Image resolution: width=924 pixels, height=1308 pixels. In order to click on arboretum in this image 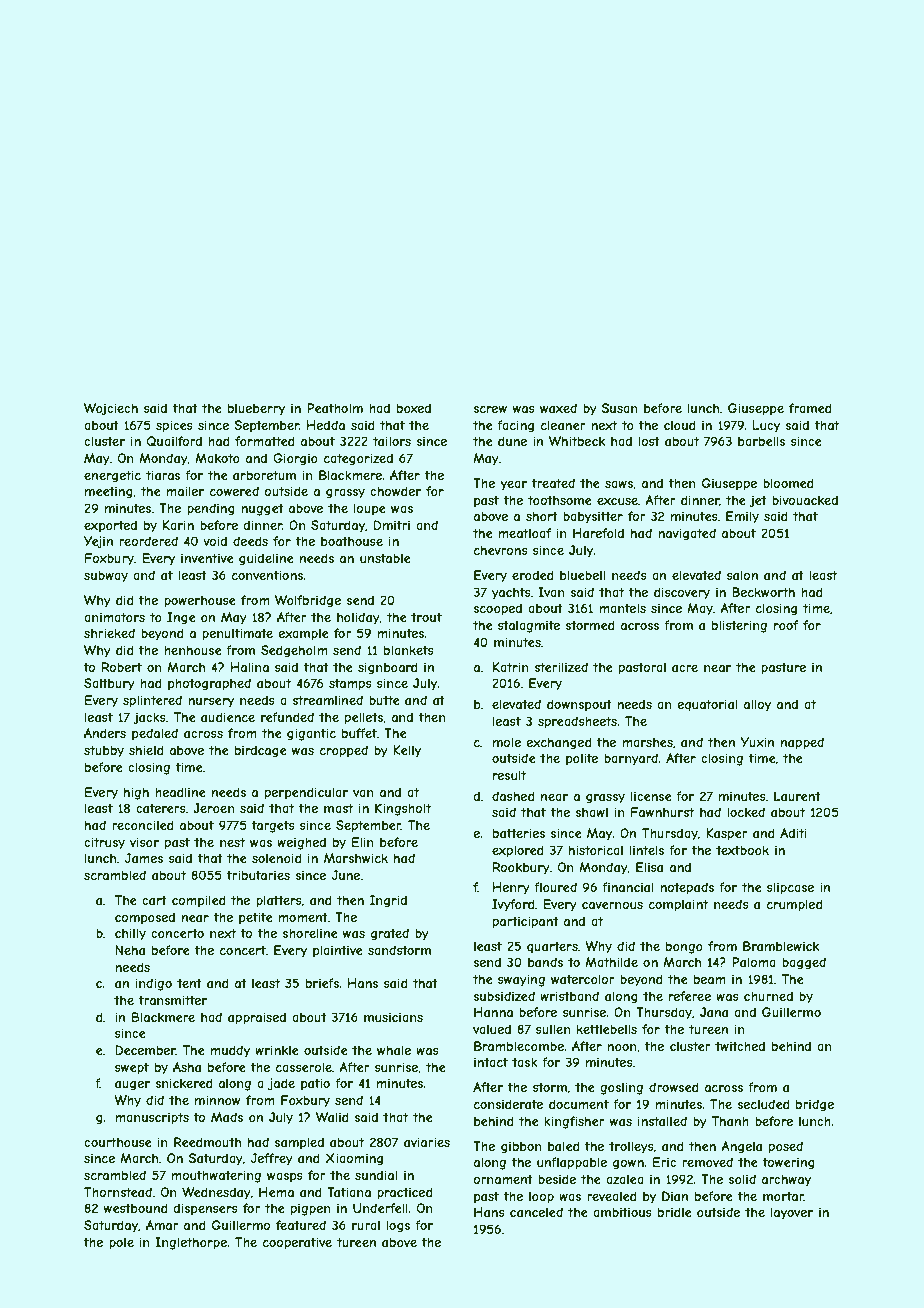, I will do `click(264, 475)`.
